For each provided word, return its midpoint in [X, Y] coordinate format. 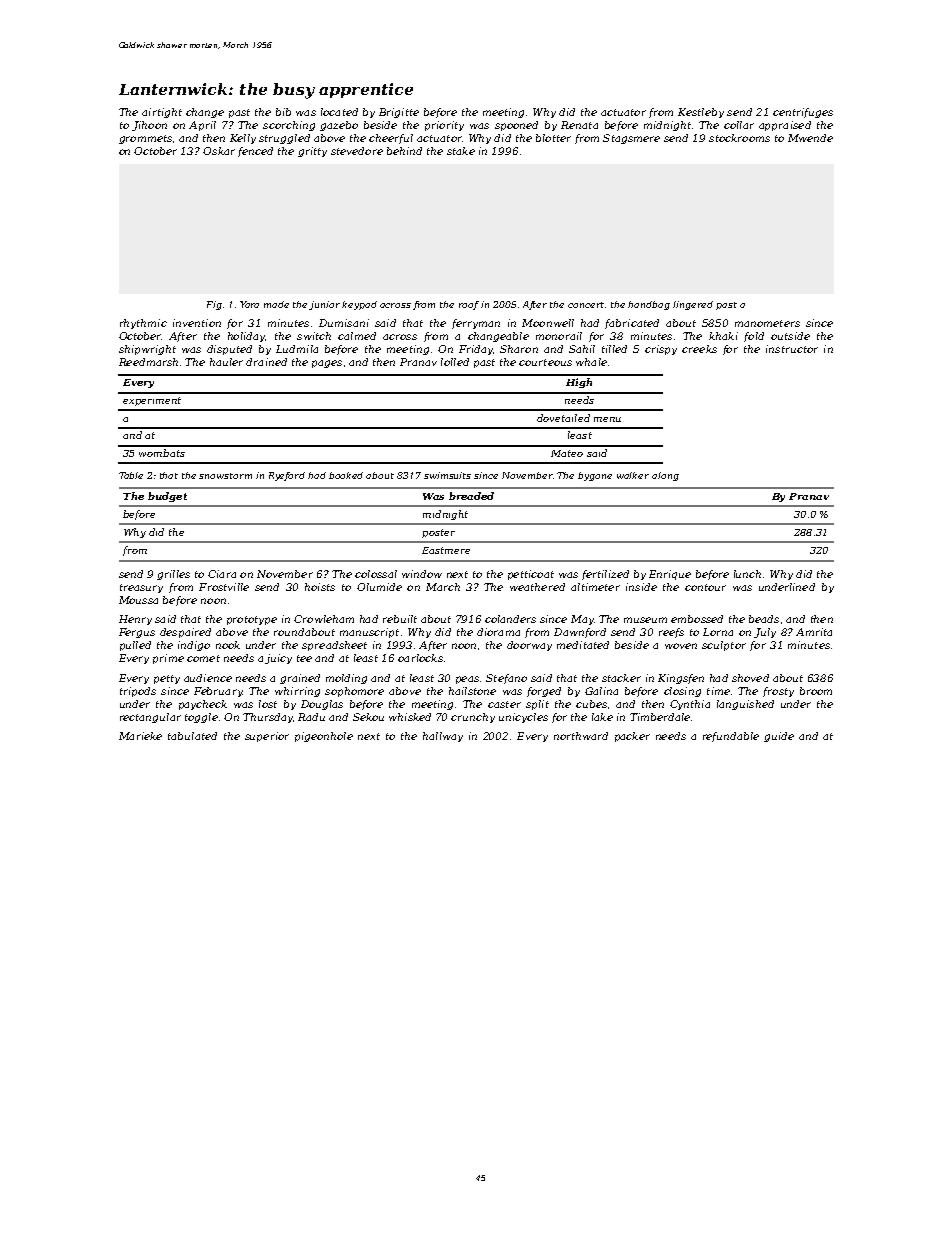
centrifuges [803, 113]
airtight [162, 113]
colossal [376, 574]
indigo [194, 646]
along [665, 476]
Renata [579, 125]
